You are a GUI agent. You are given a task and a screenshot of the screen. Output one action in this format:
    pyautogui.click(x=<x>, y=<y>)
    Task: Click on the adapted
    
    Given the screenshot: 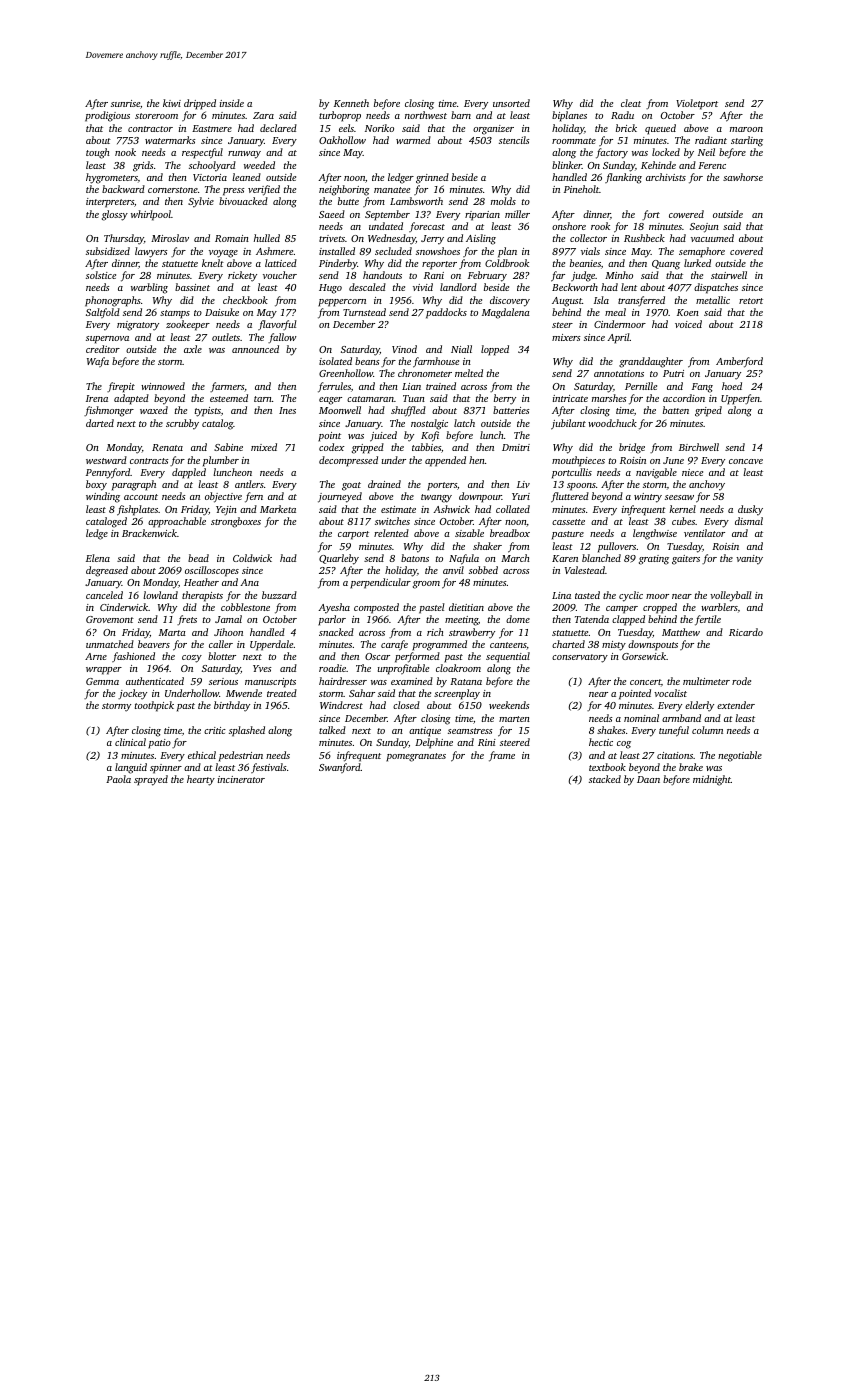 What is the action you would take?
    pyautogui.click(x=131, y=399)
